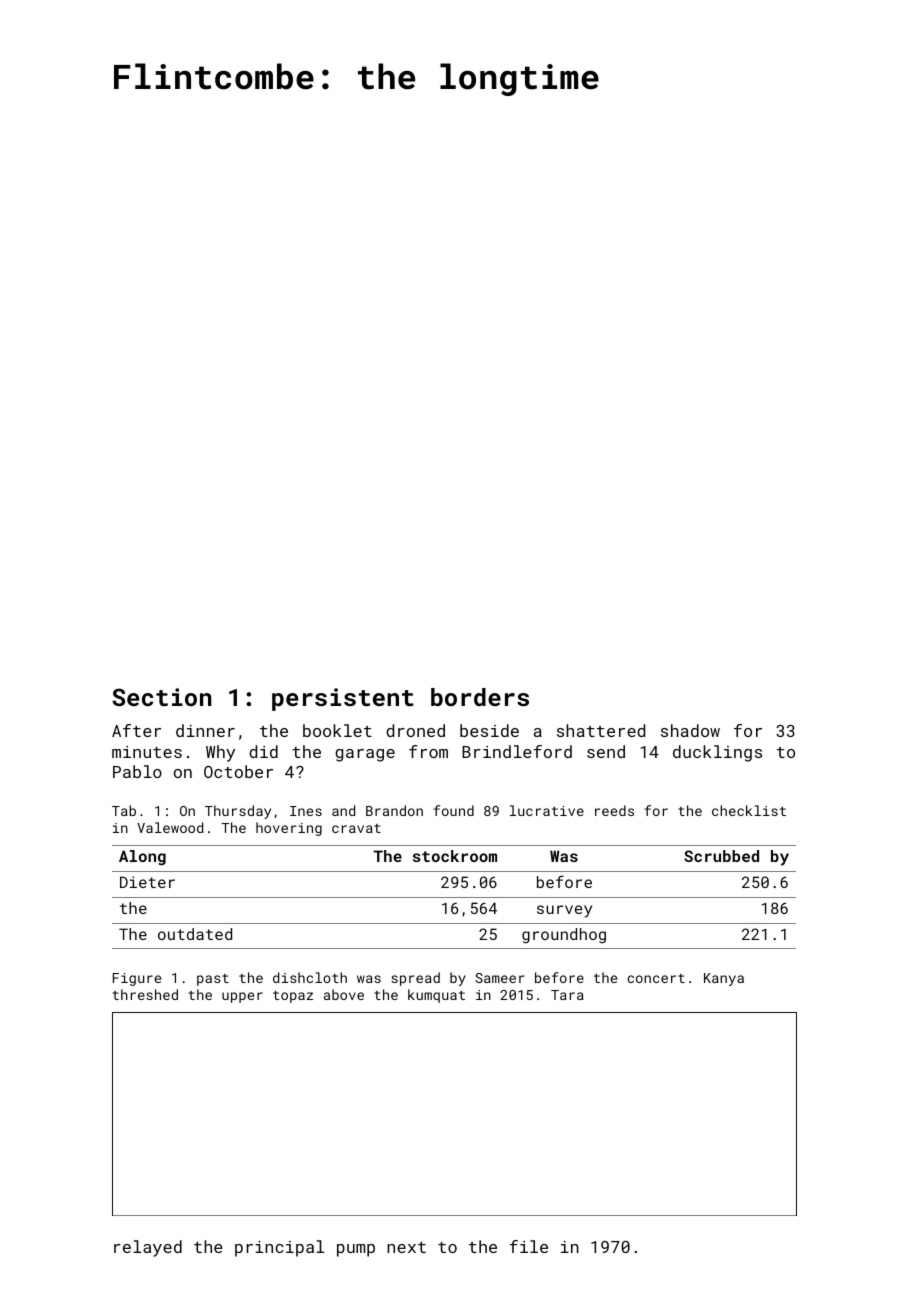 The image size is (908, 1316). Describe the element at coordinates (724, 979) in the screenshot. I see `Kanya` at that location.
